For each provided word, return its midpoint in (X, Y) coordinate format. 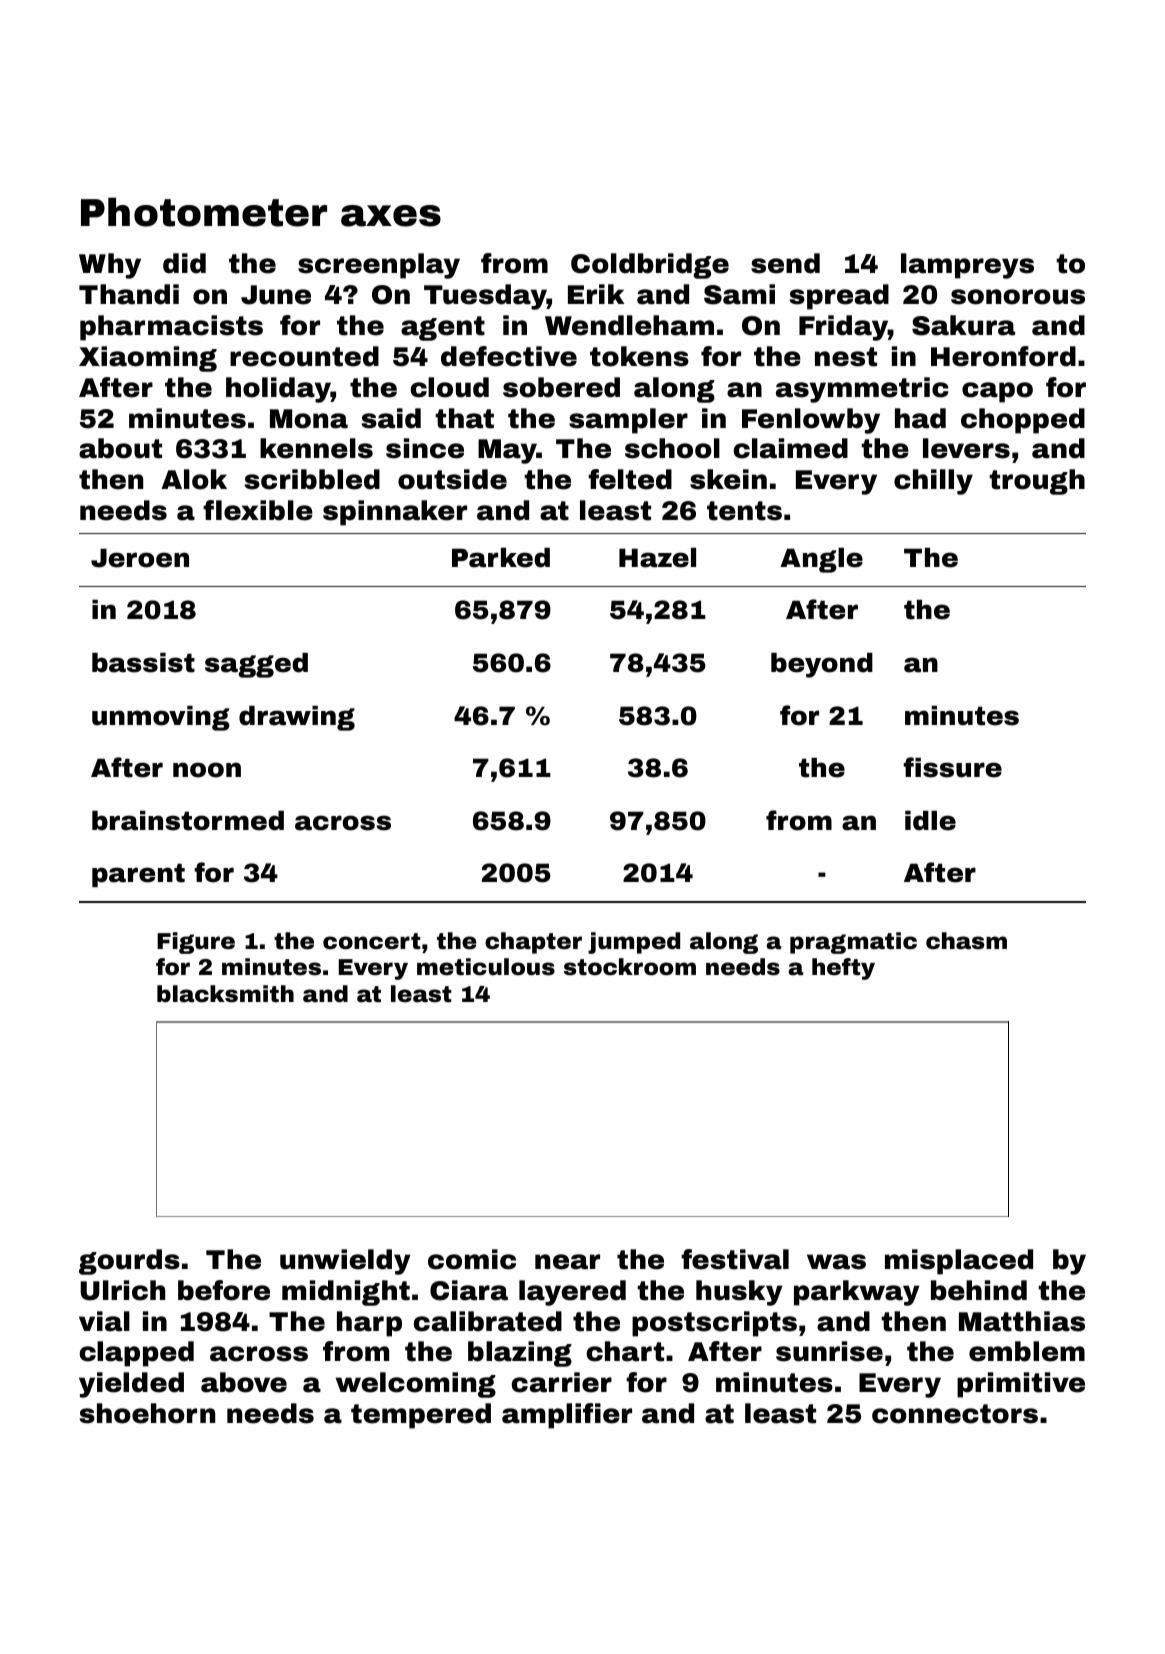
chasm (966, 941)
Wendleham (629, 325)
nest (846, 357)
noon (207, 770)
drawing (297, 718)
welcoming (416, 1385)
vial (104, 1321)
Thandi (129, 294)
